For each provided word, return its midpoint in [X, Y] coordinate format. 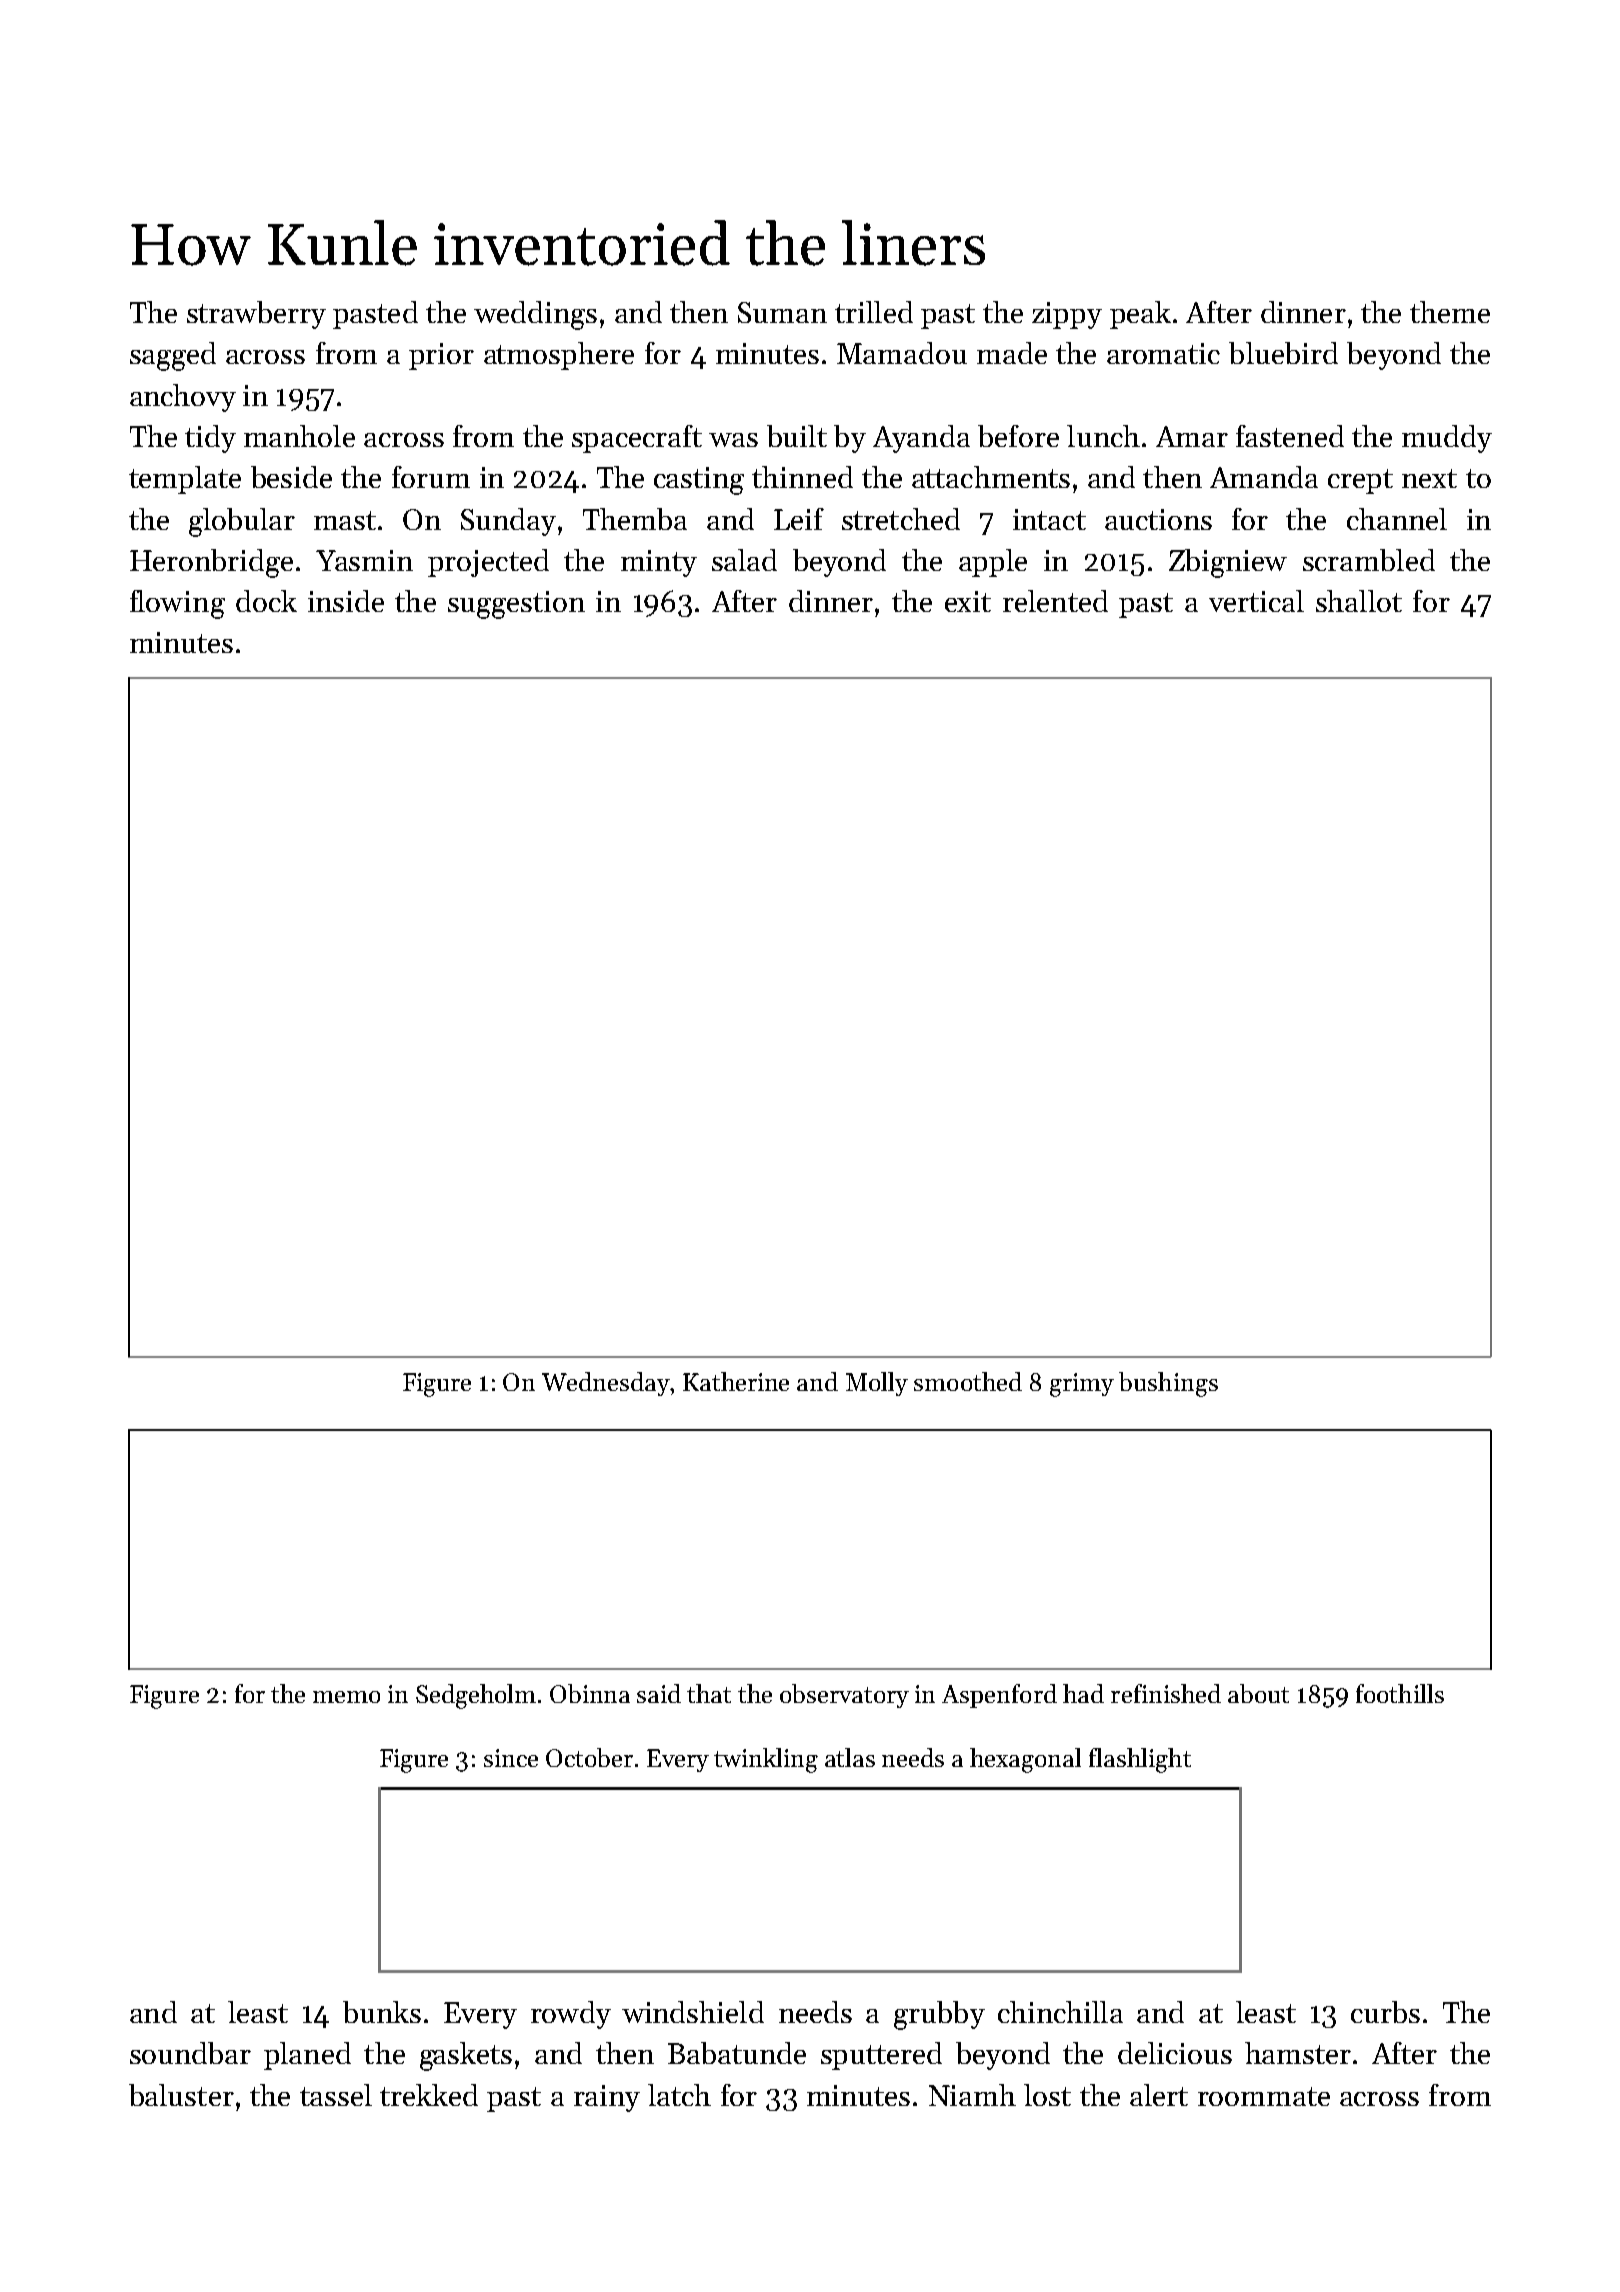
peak [1140, 315]
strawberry [256, 315]
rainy [607, 2098]
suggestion [516, 605]
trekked [429, 2095]
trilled [874, 312]
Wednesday [606, 1384]
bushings [1168, 1384]
